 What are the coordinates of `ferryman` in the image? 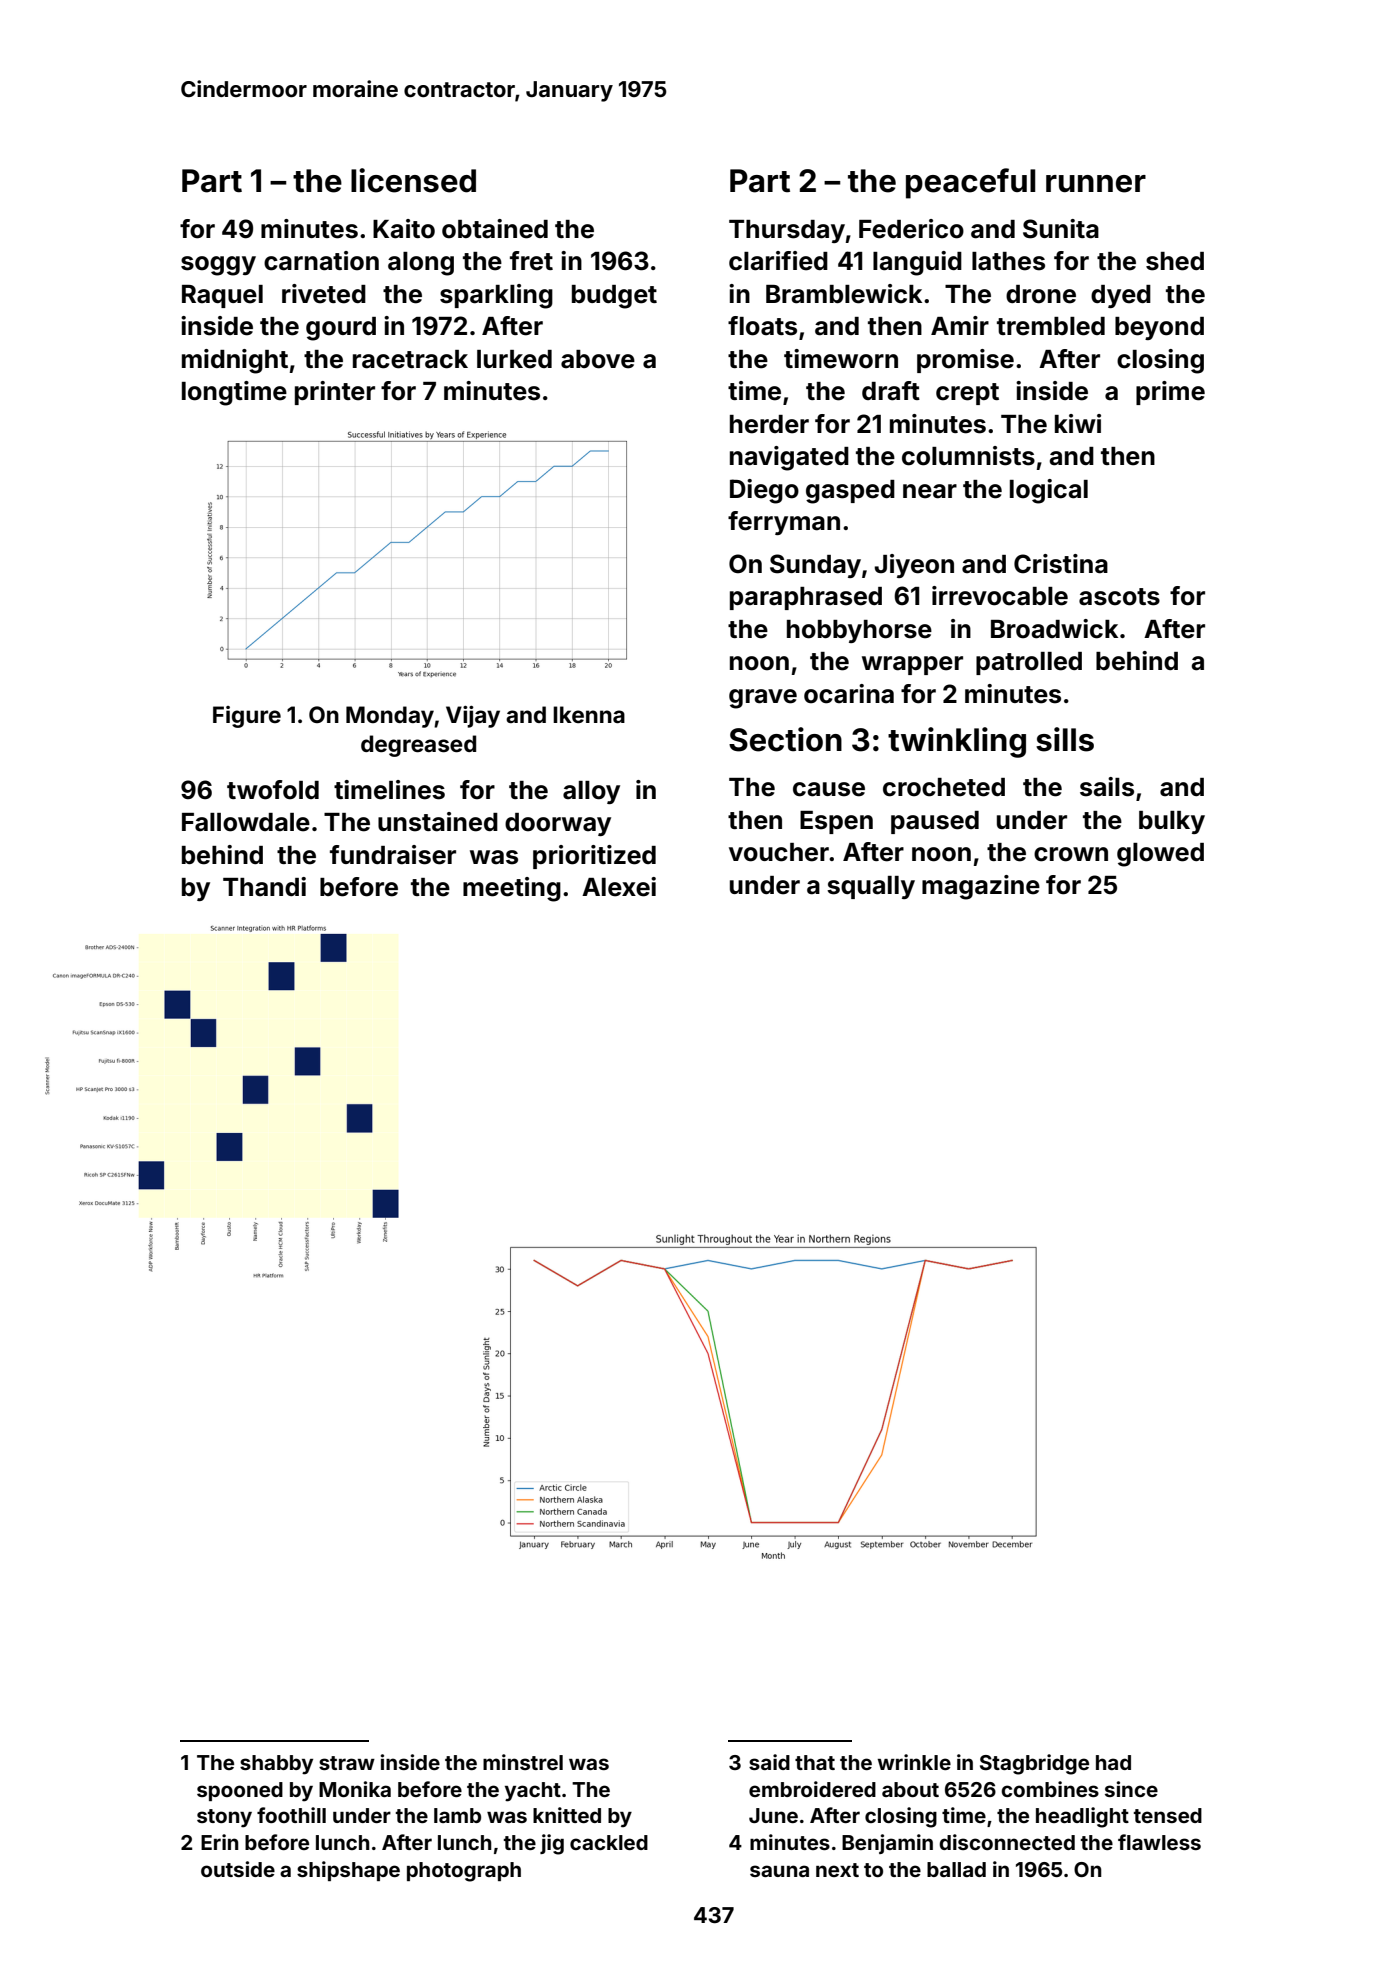 It's located at (784, 523).
